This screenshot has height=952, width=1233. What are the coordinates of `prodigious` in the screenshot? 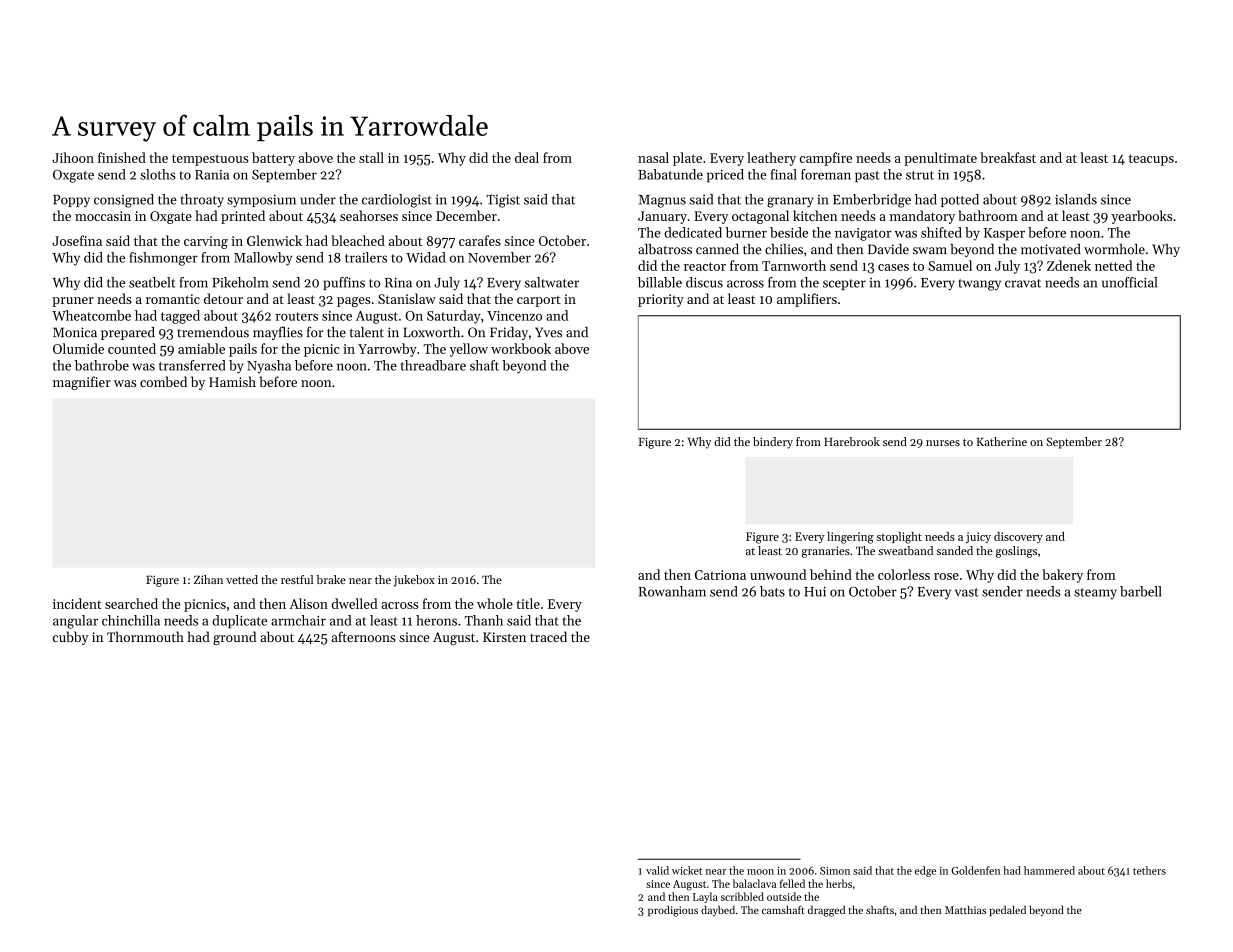 It's located at (673, 911).
